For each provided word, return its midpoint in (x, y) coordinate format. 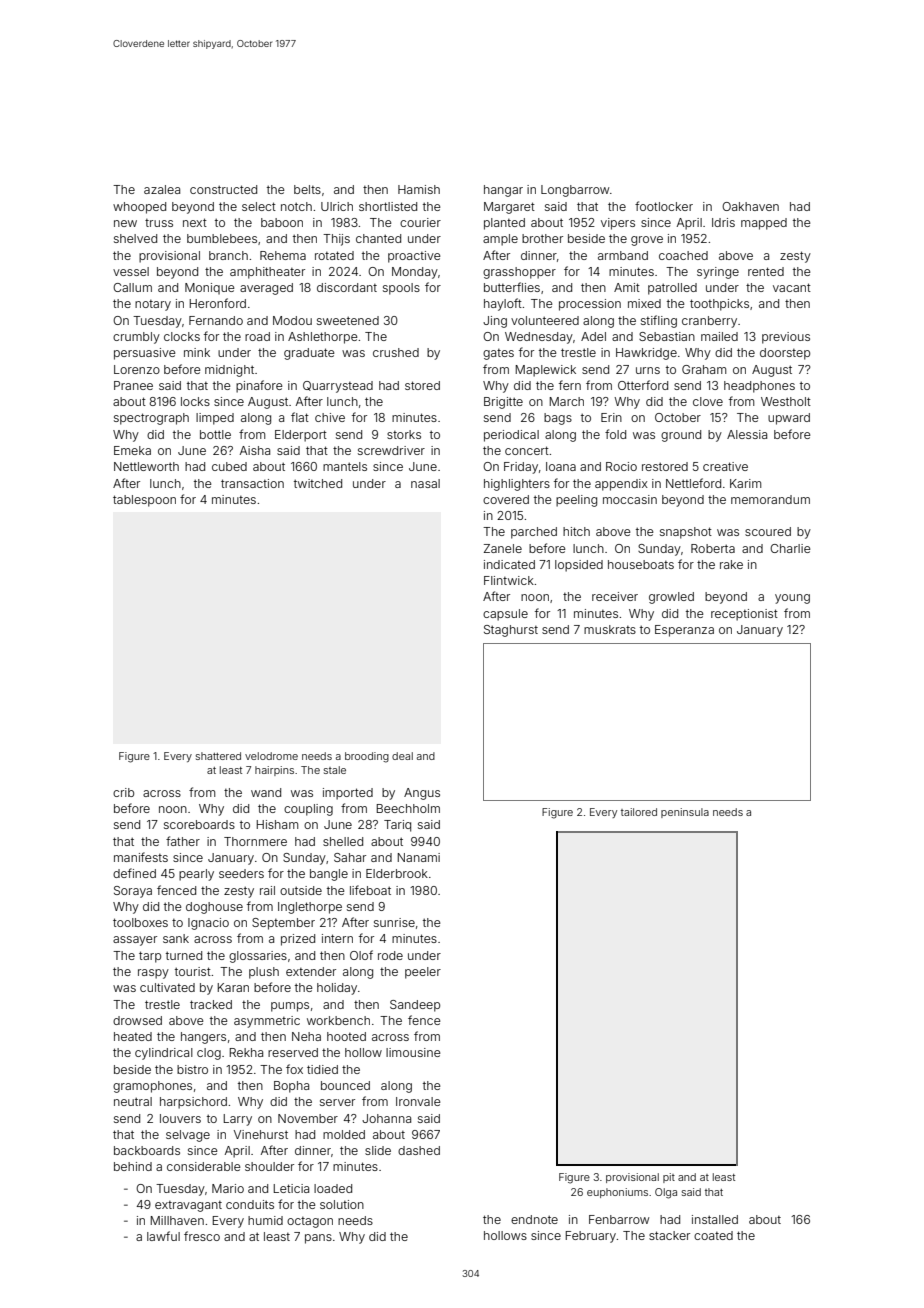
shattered (218, 756)
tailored (639, 812)
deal (402, 756)
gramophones (152, 1087)
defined (134, 873)
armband (623, 255)
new (125, 223)
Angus (422, 794)
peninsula (685, 813)
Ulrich (337, 206)
